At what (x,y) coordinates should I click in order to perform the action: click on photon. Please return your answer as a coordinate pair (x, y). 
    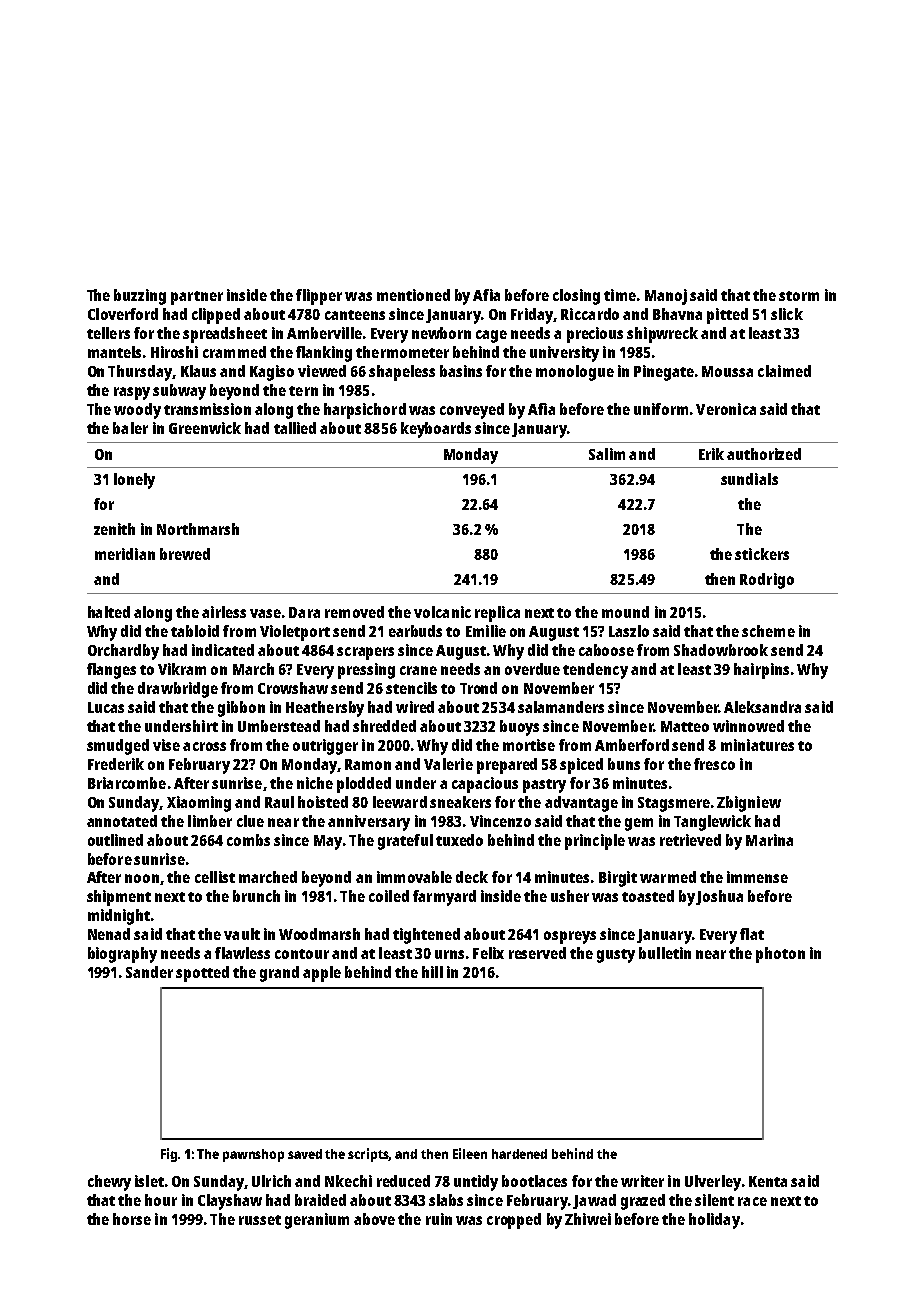
    Looking at the image, I should click on (780, 955).
